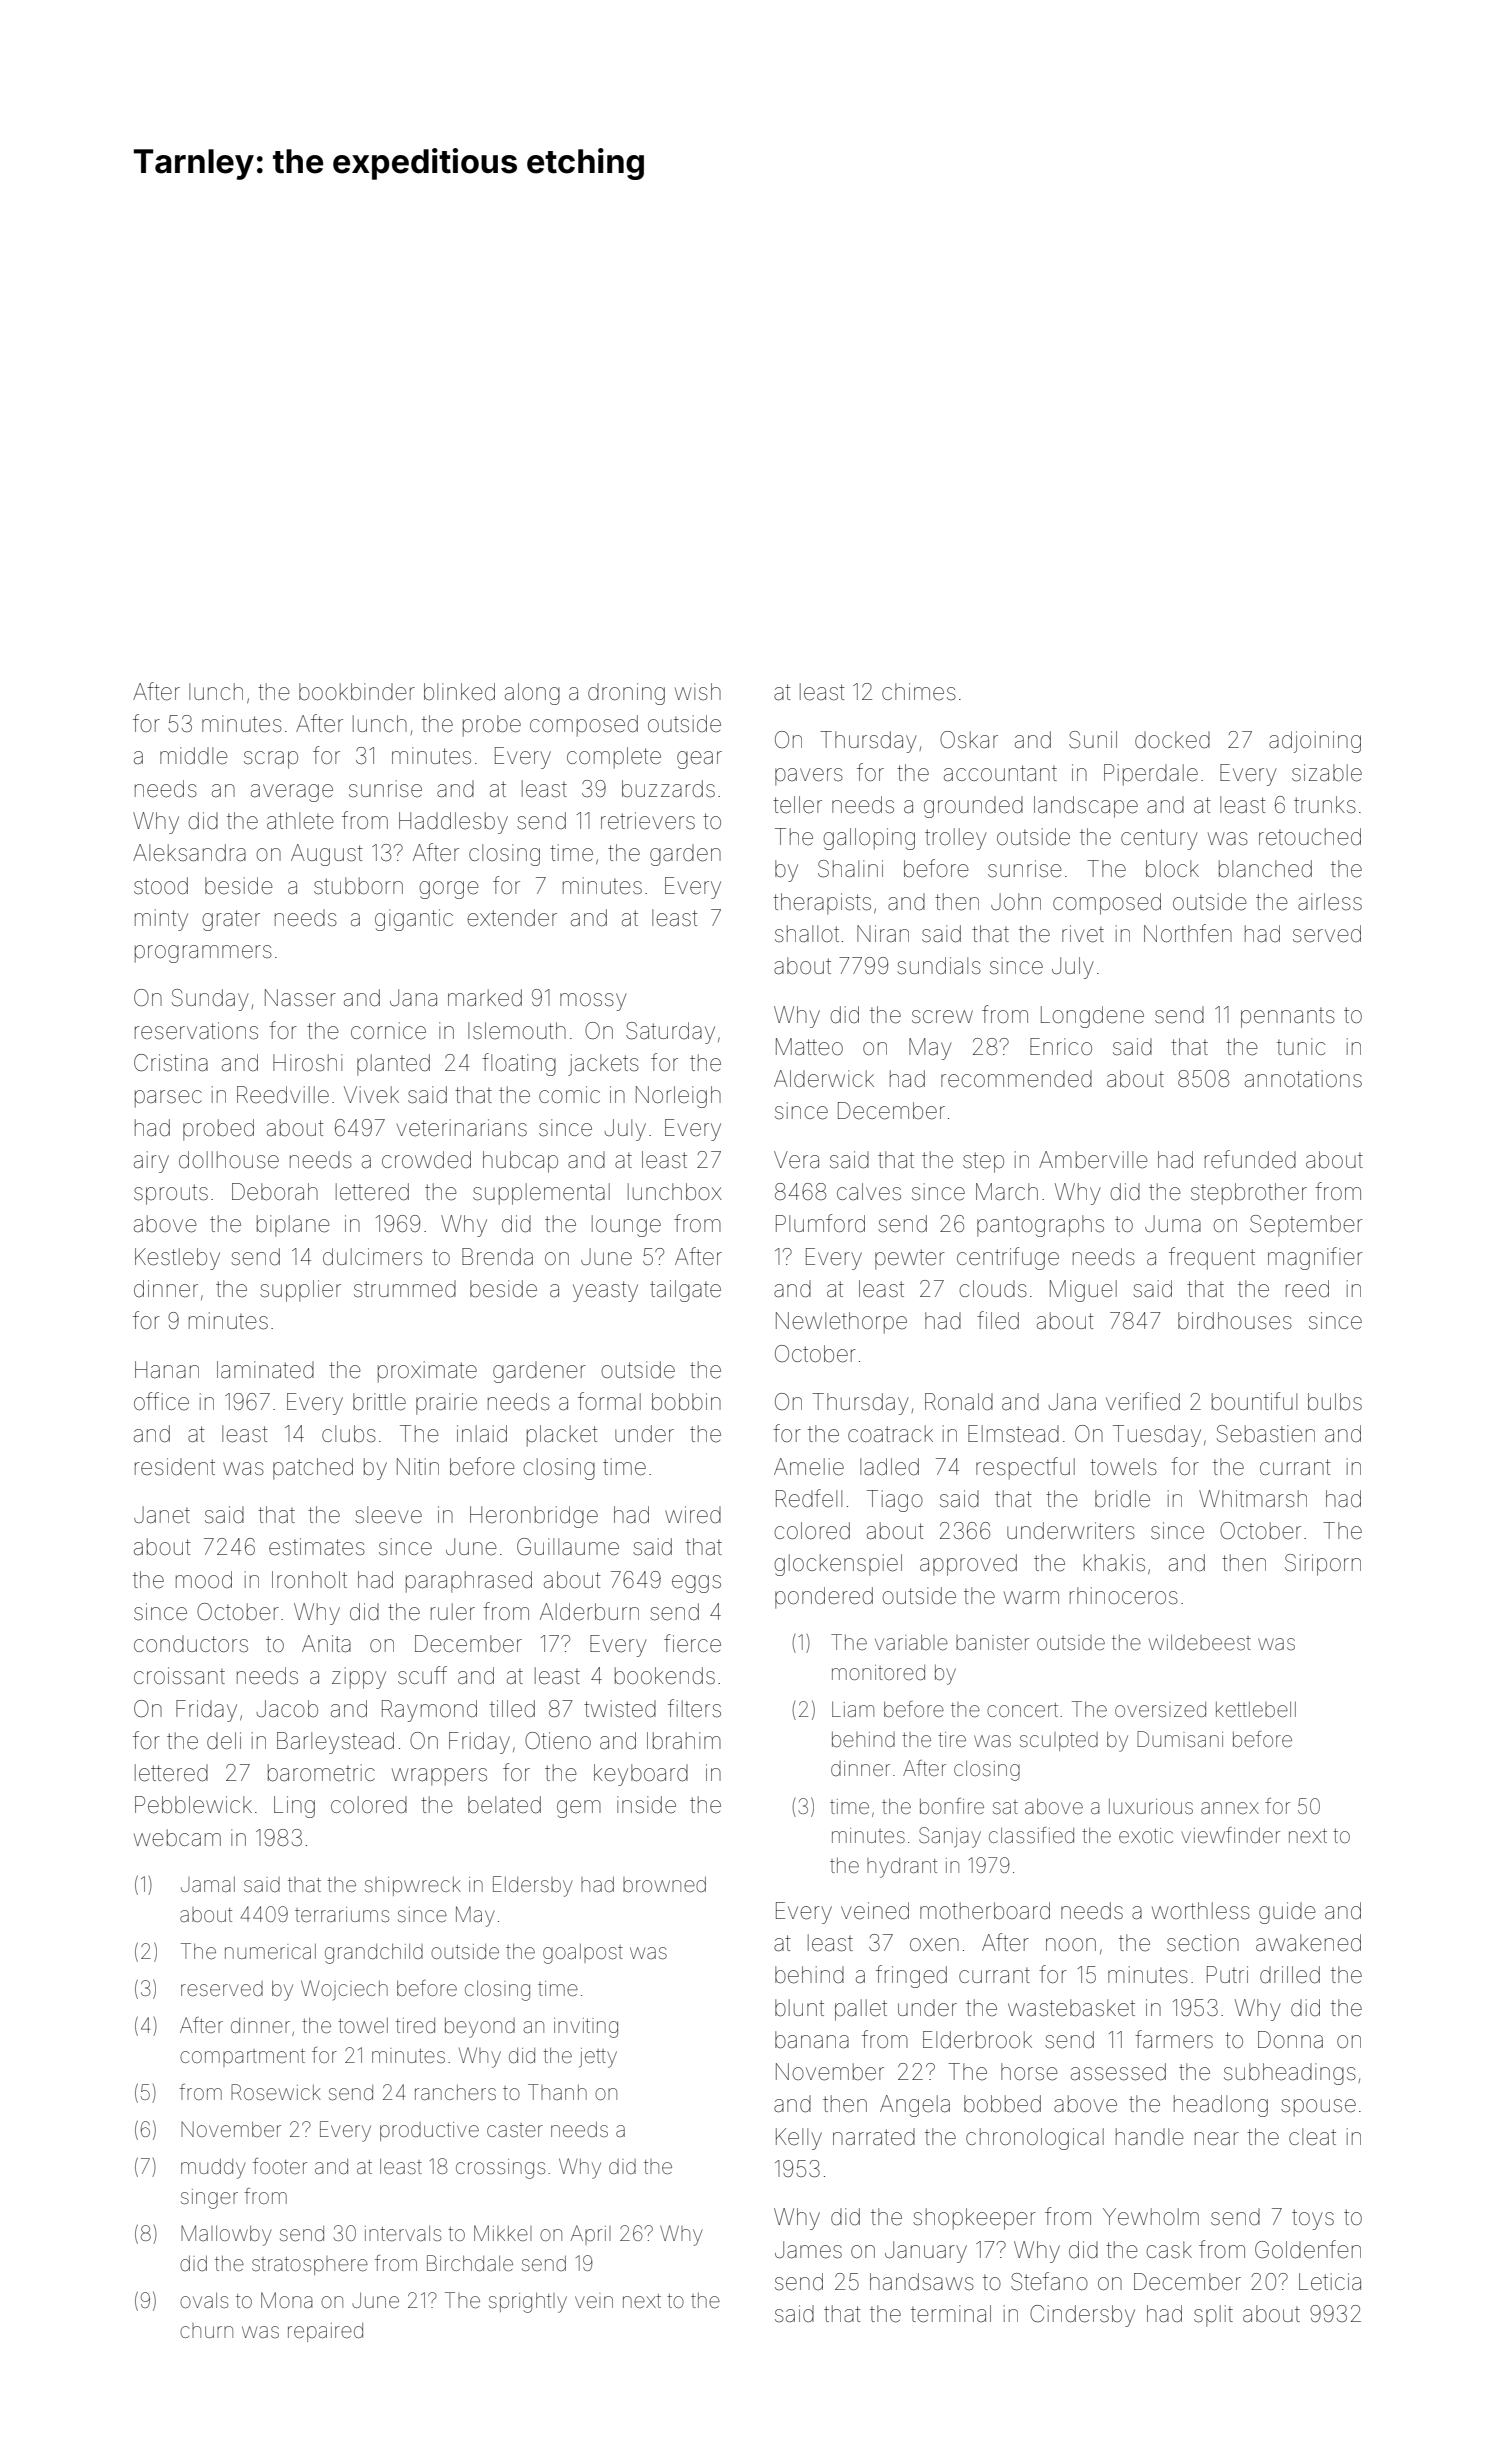  What do you see at coordinates (280, 2166) in the screenshot?
I see `footer` at bounding box center [280, 2166].
